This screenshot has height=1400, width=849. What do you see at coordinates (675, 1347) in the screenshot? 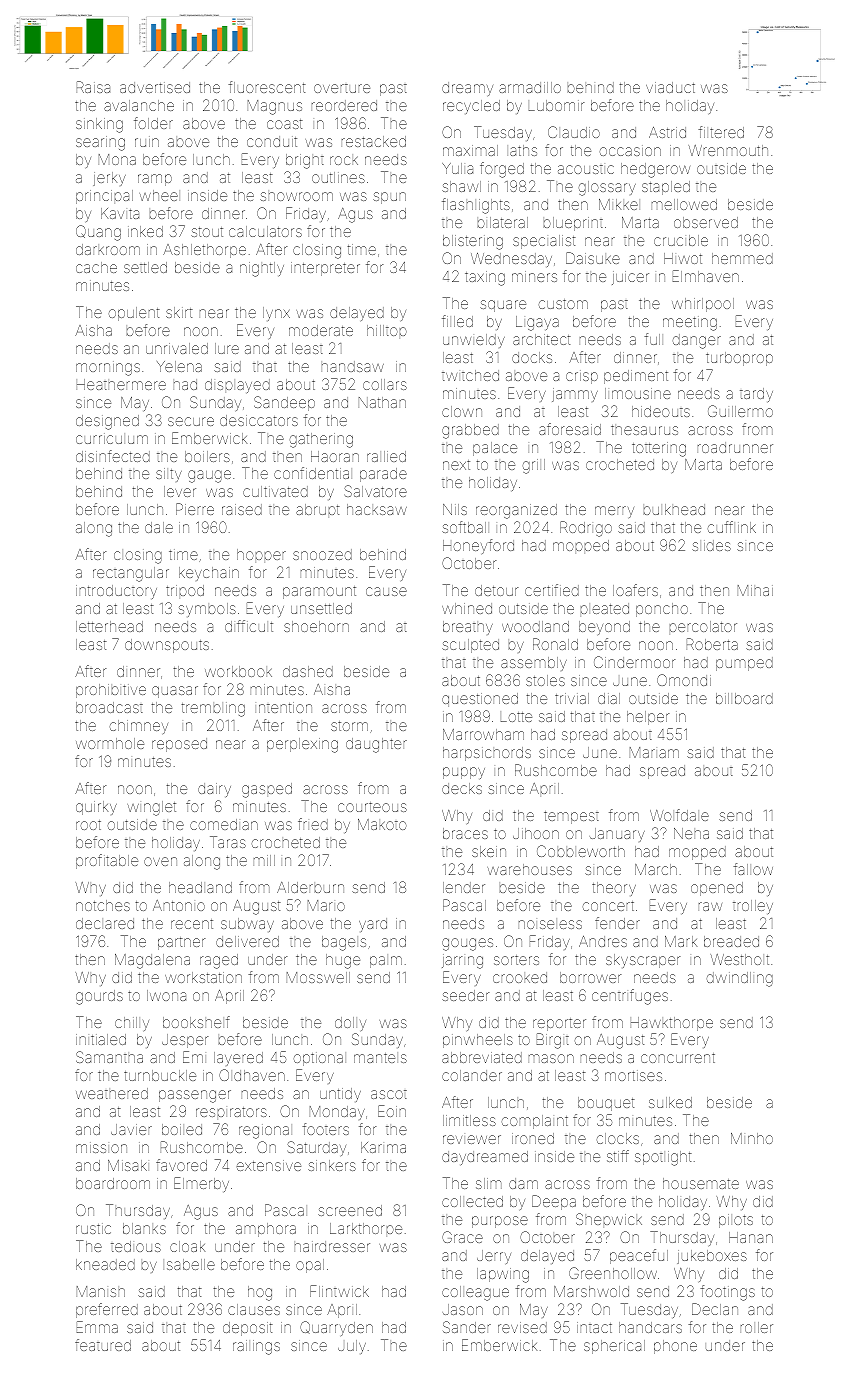
I see `phone` at bounding box center [675, 1347].
